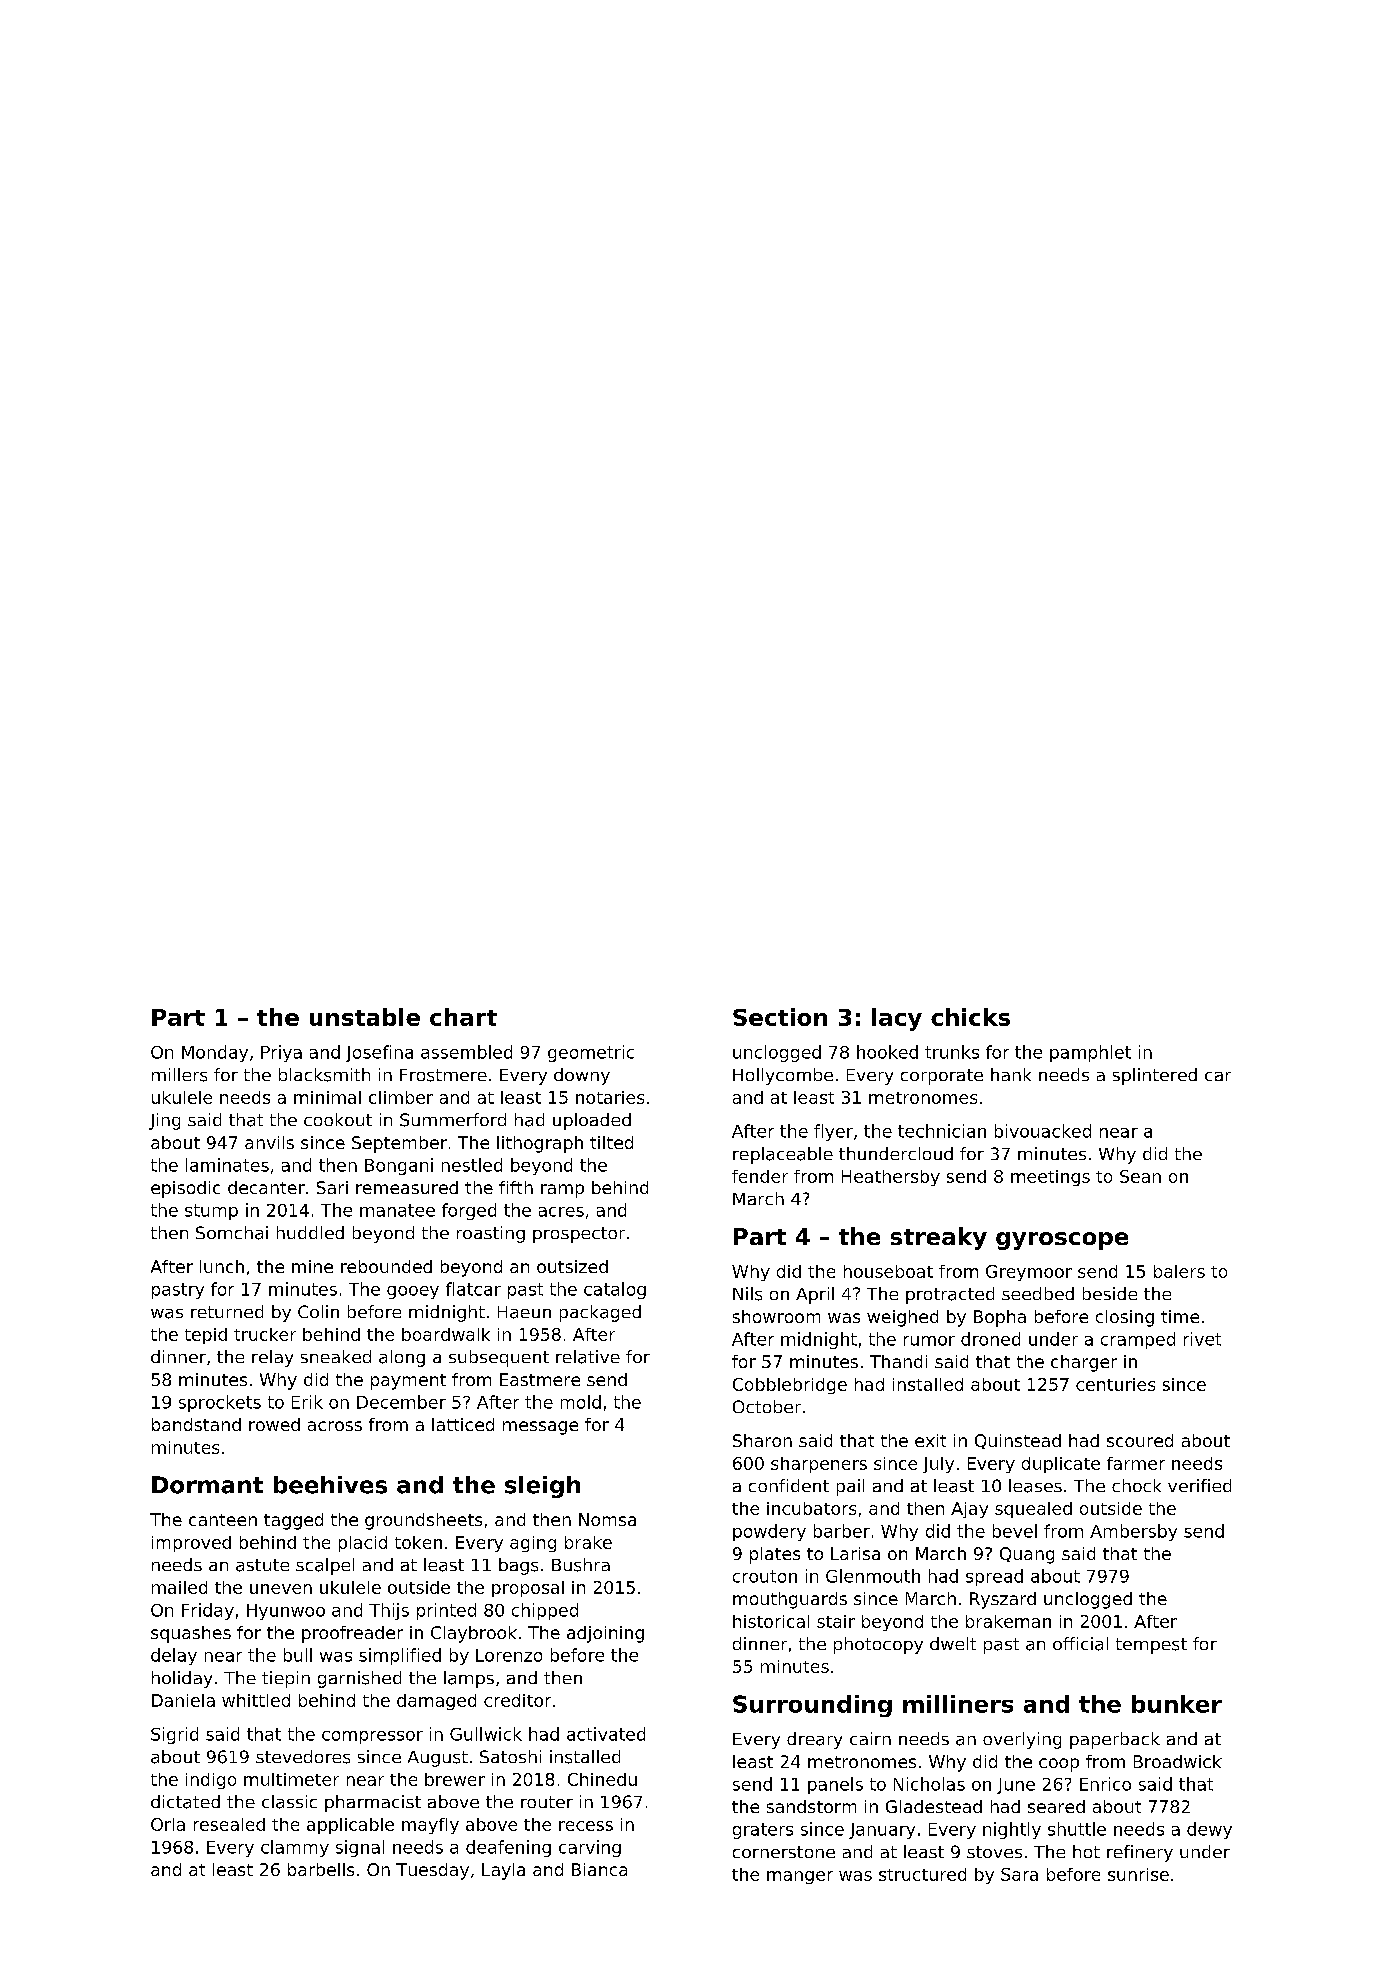 This screenshot has height=1969, width=1386. I want to click on sandstorm, so click(811, 1806).
